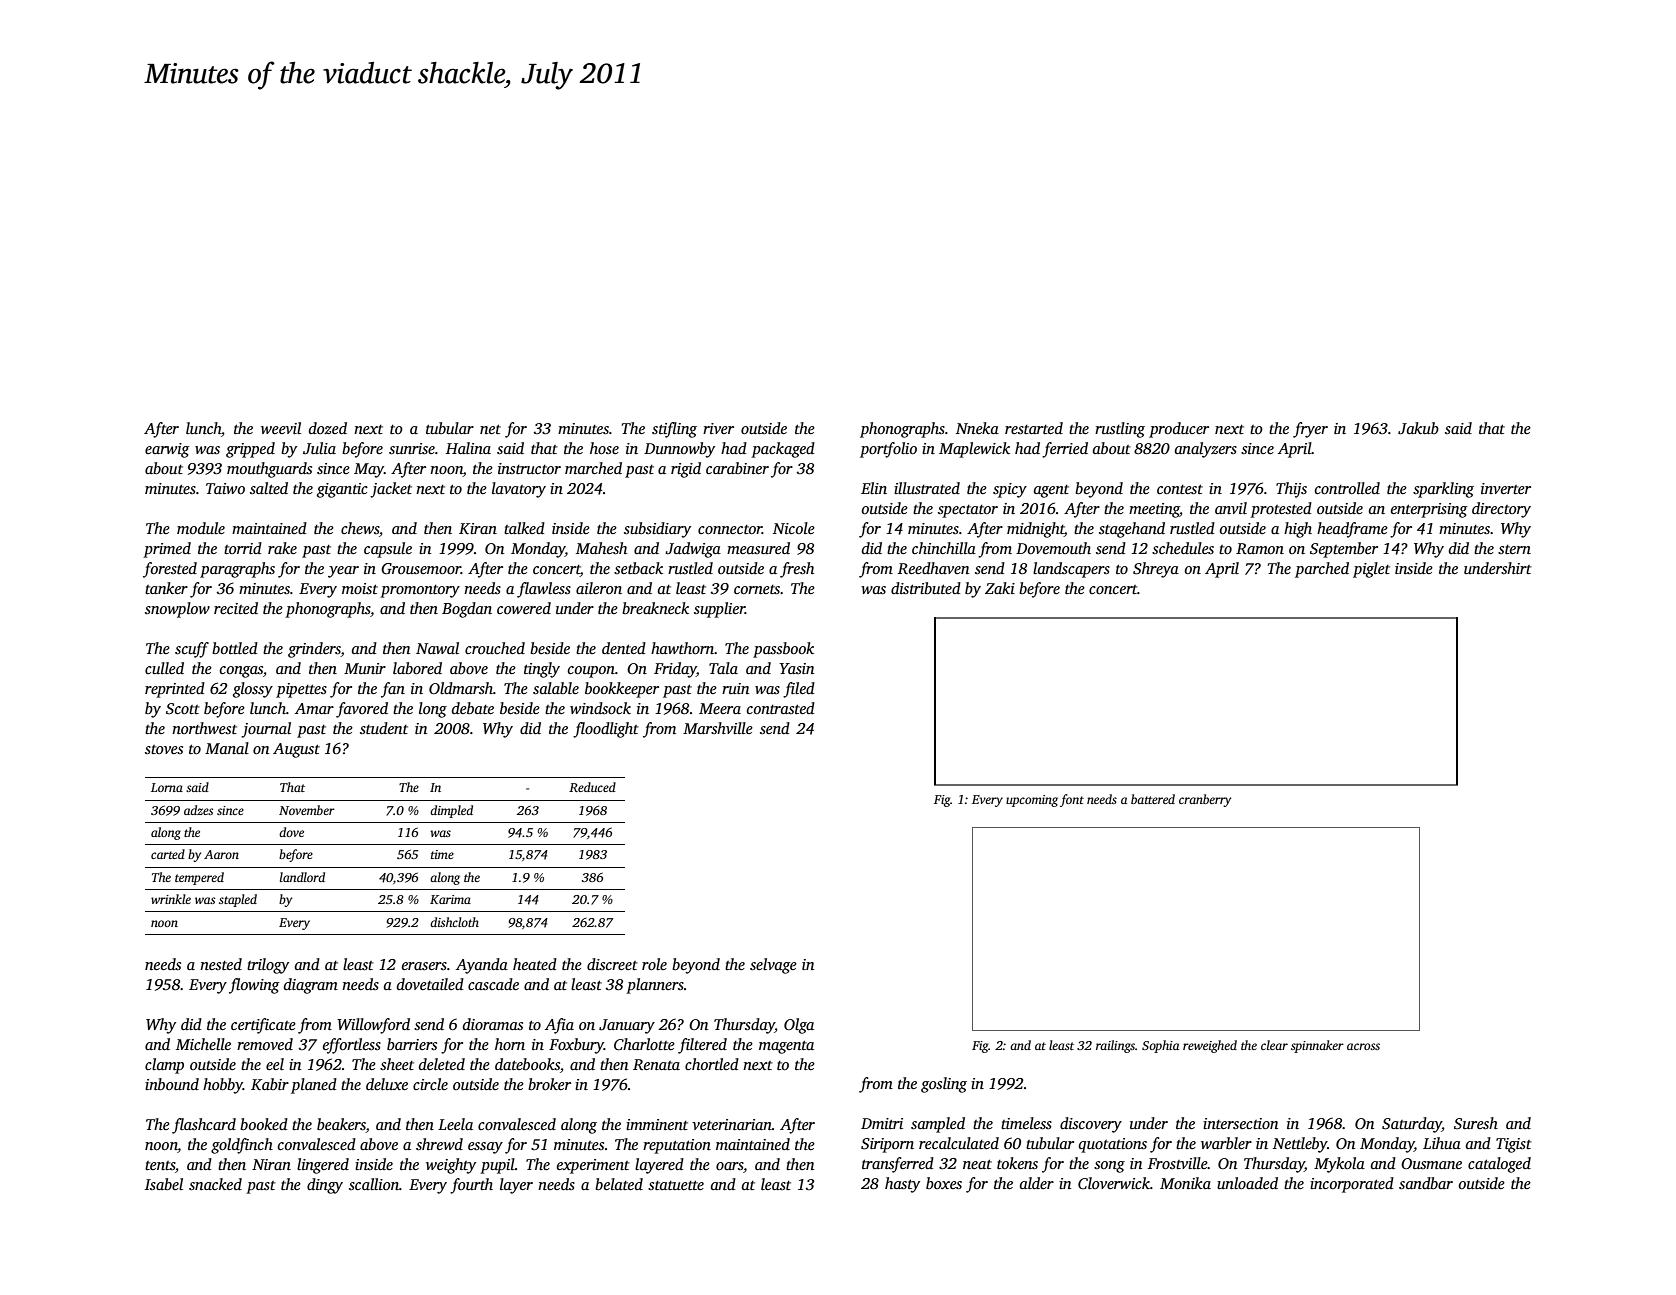 The width and height of the screenshot is (1676, 1295). I want to click on cranberry, so click(1205, 800).
